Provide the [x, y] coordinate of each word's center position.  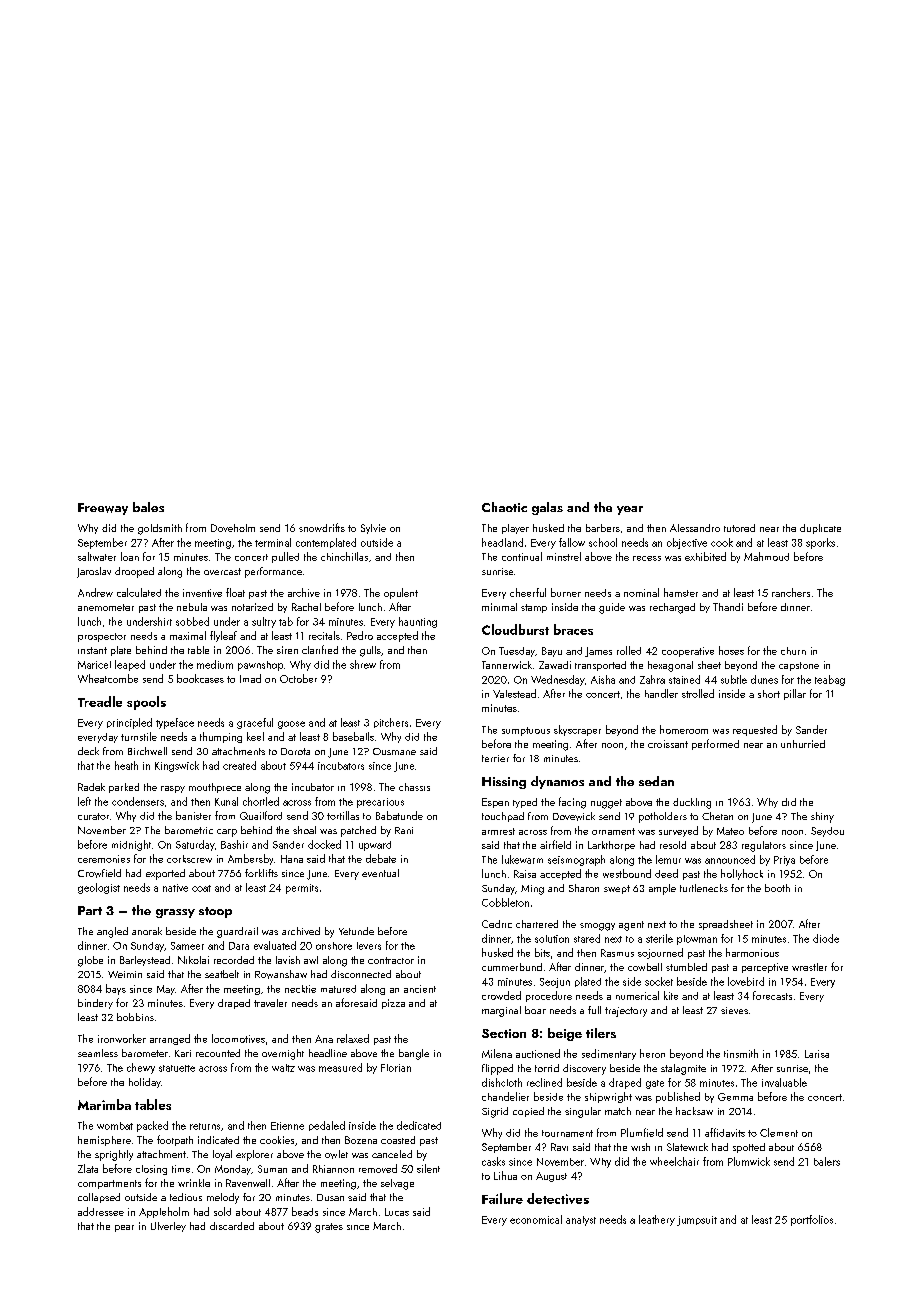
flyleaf [223, 636]
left [84, 801]
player [515, 529]
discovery [584, 1069]
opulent [401, 593]
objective [687, 543]
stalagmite [683, 1069]
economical [536, 1219]
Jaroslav [94, 572]
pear [124, 1228]
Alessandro [695, 528]
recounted [218, 1053]
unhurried [803, 744]
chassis [414, 787]
